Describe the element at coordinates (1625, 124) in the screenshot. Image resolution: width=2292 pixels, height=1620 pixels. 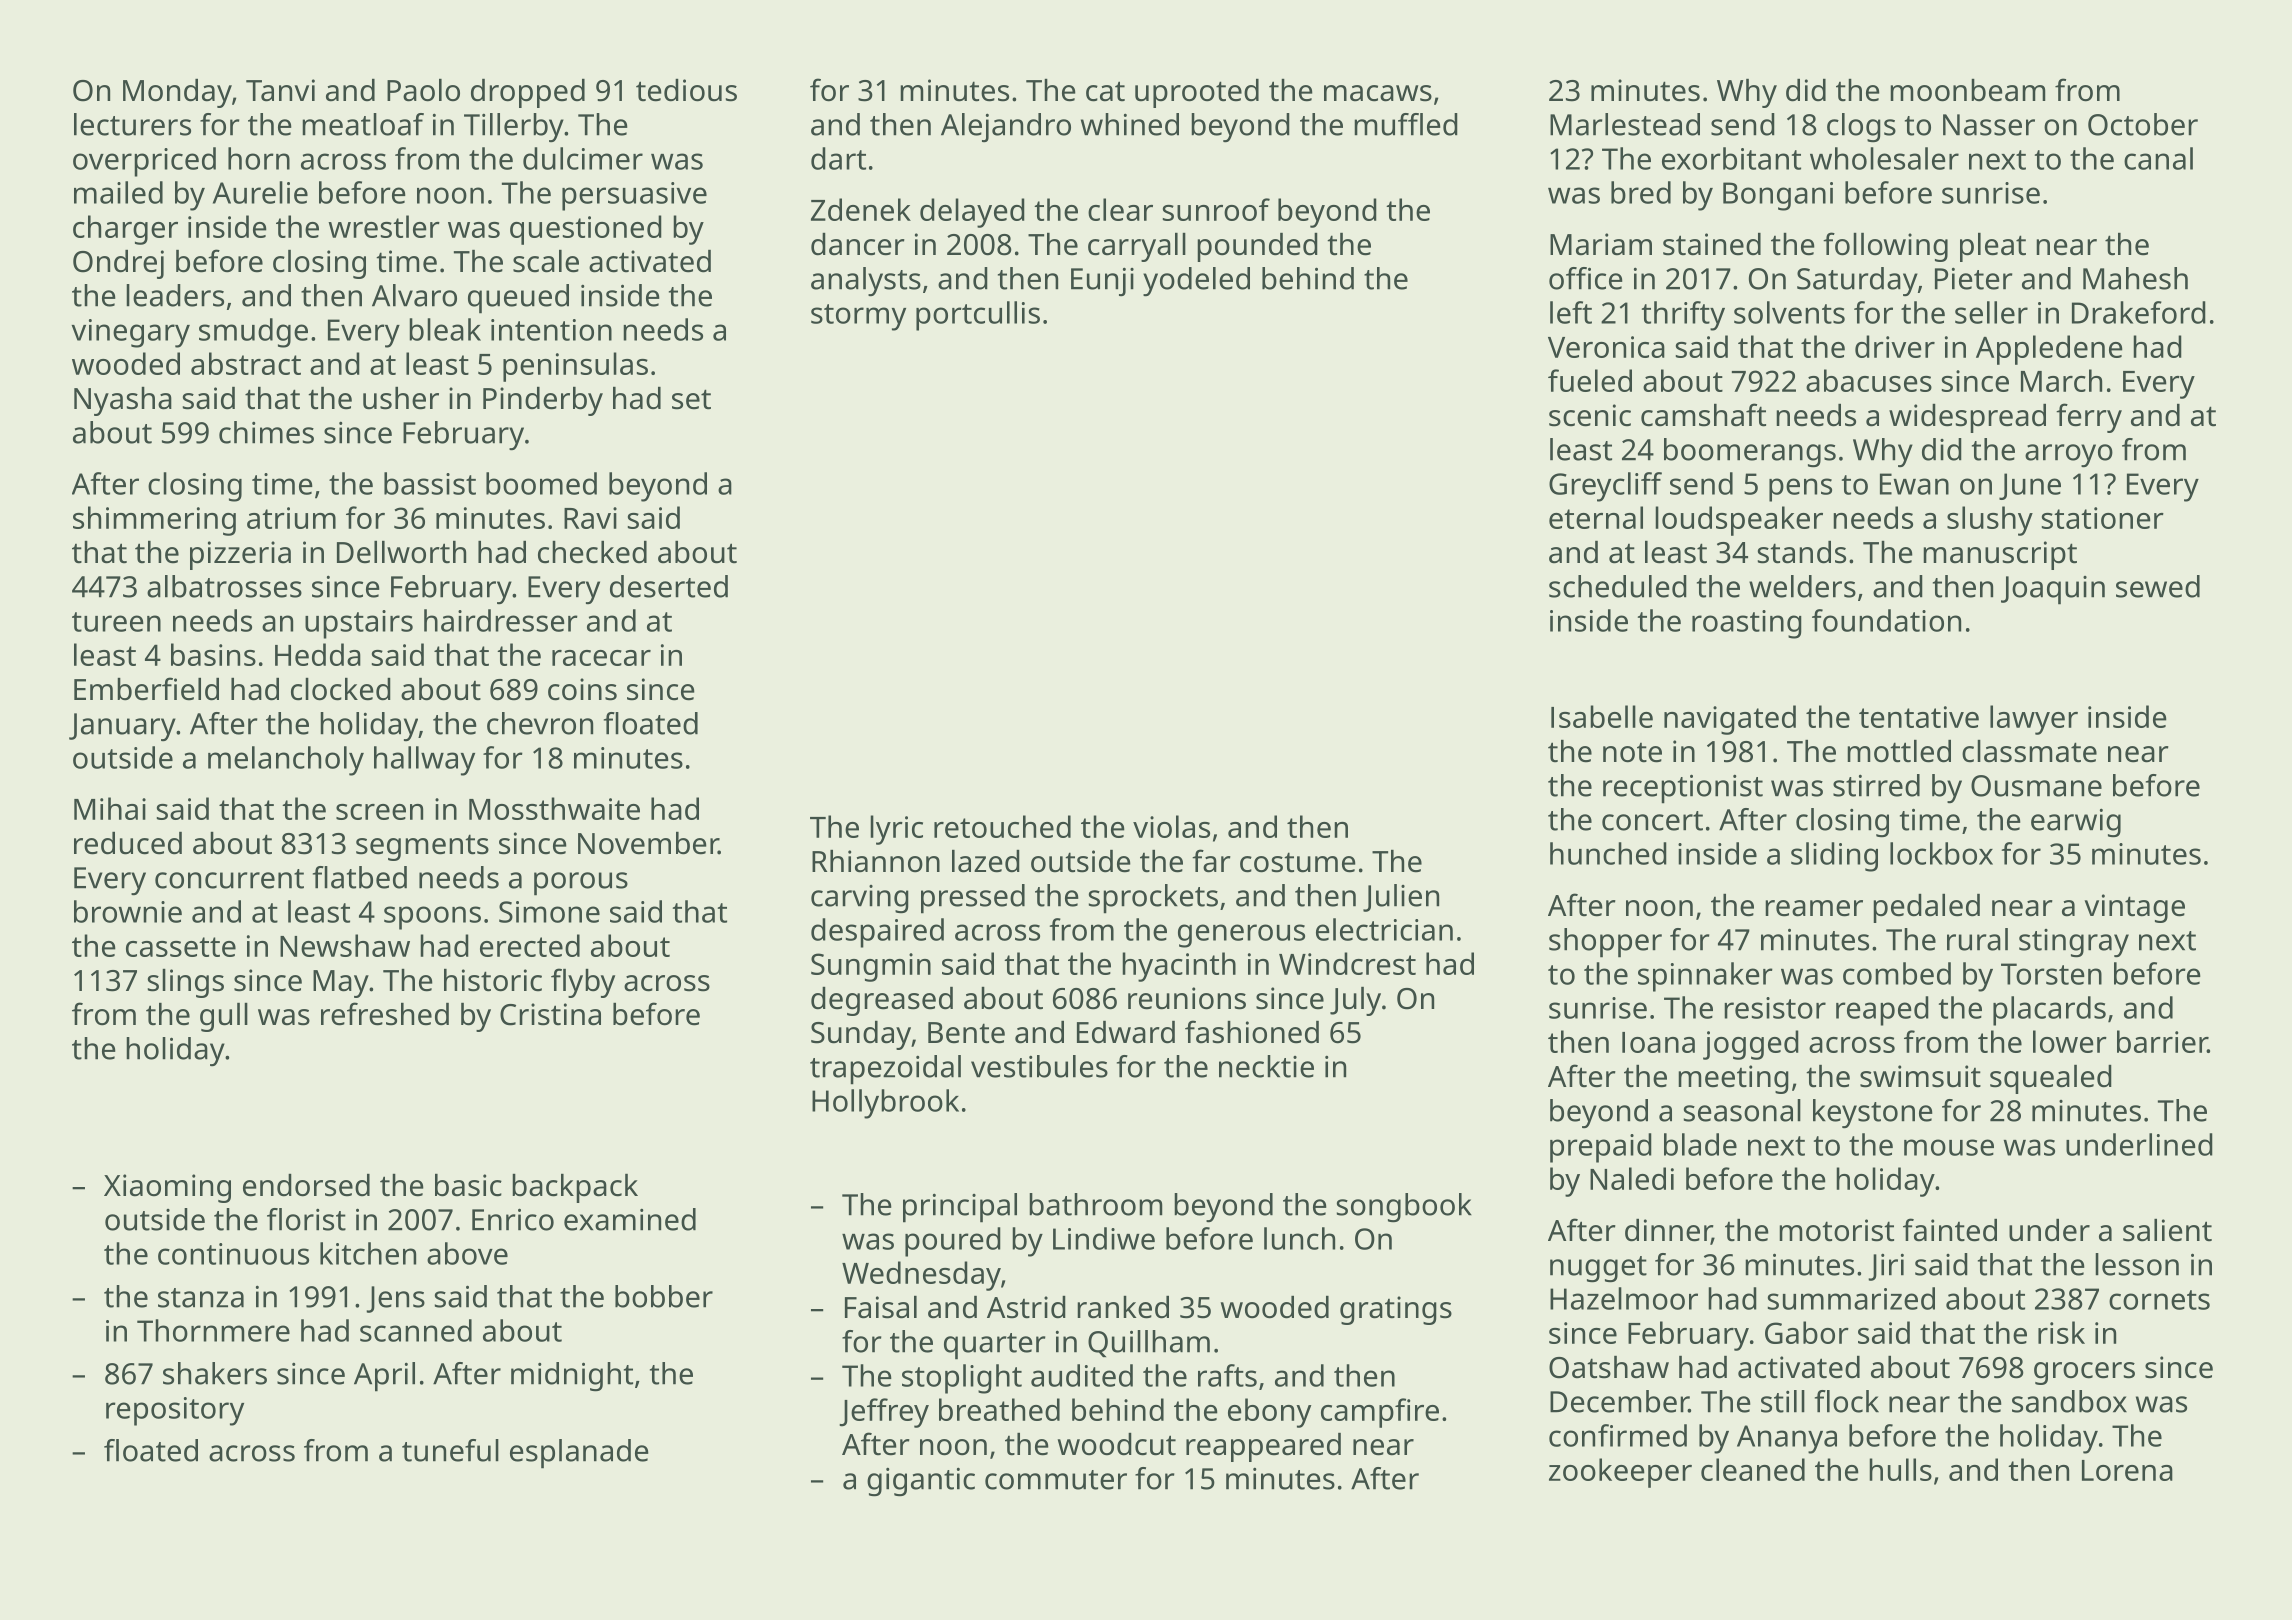
I see `Marlestead` at that location.
